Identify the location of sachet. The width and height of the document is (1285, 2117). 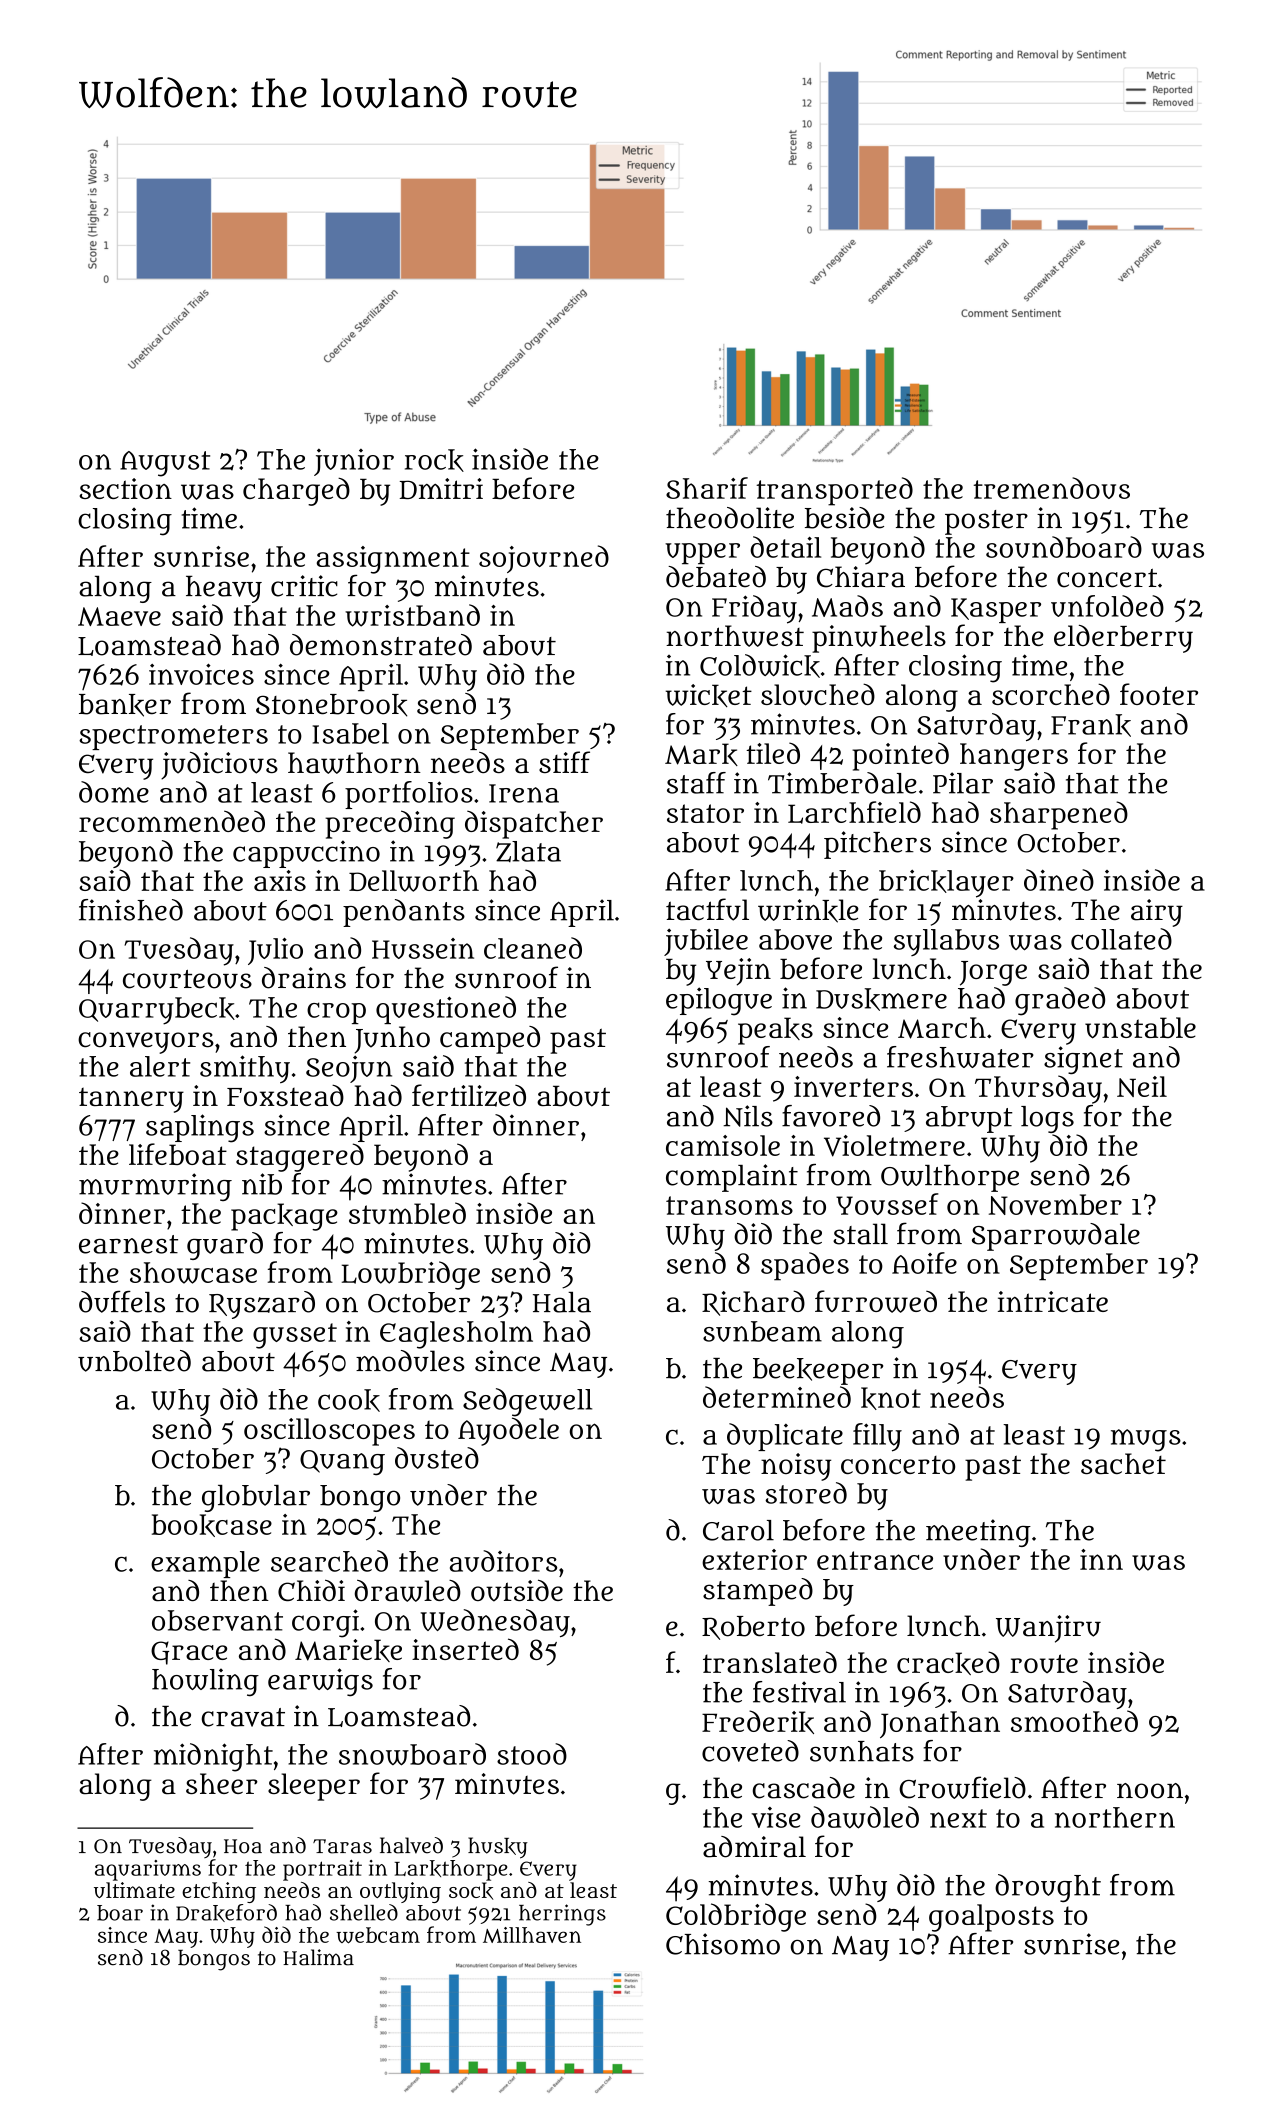
(1123, 1464).
